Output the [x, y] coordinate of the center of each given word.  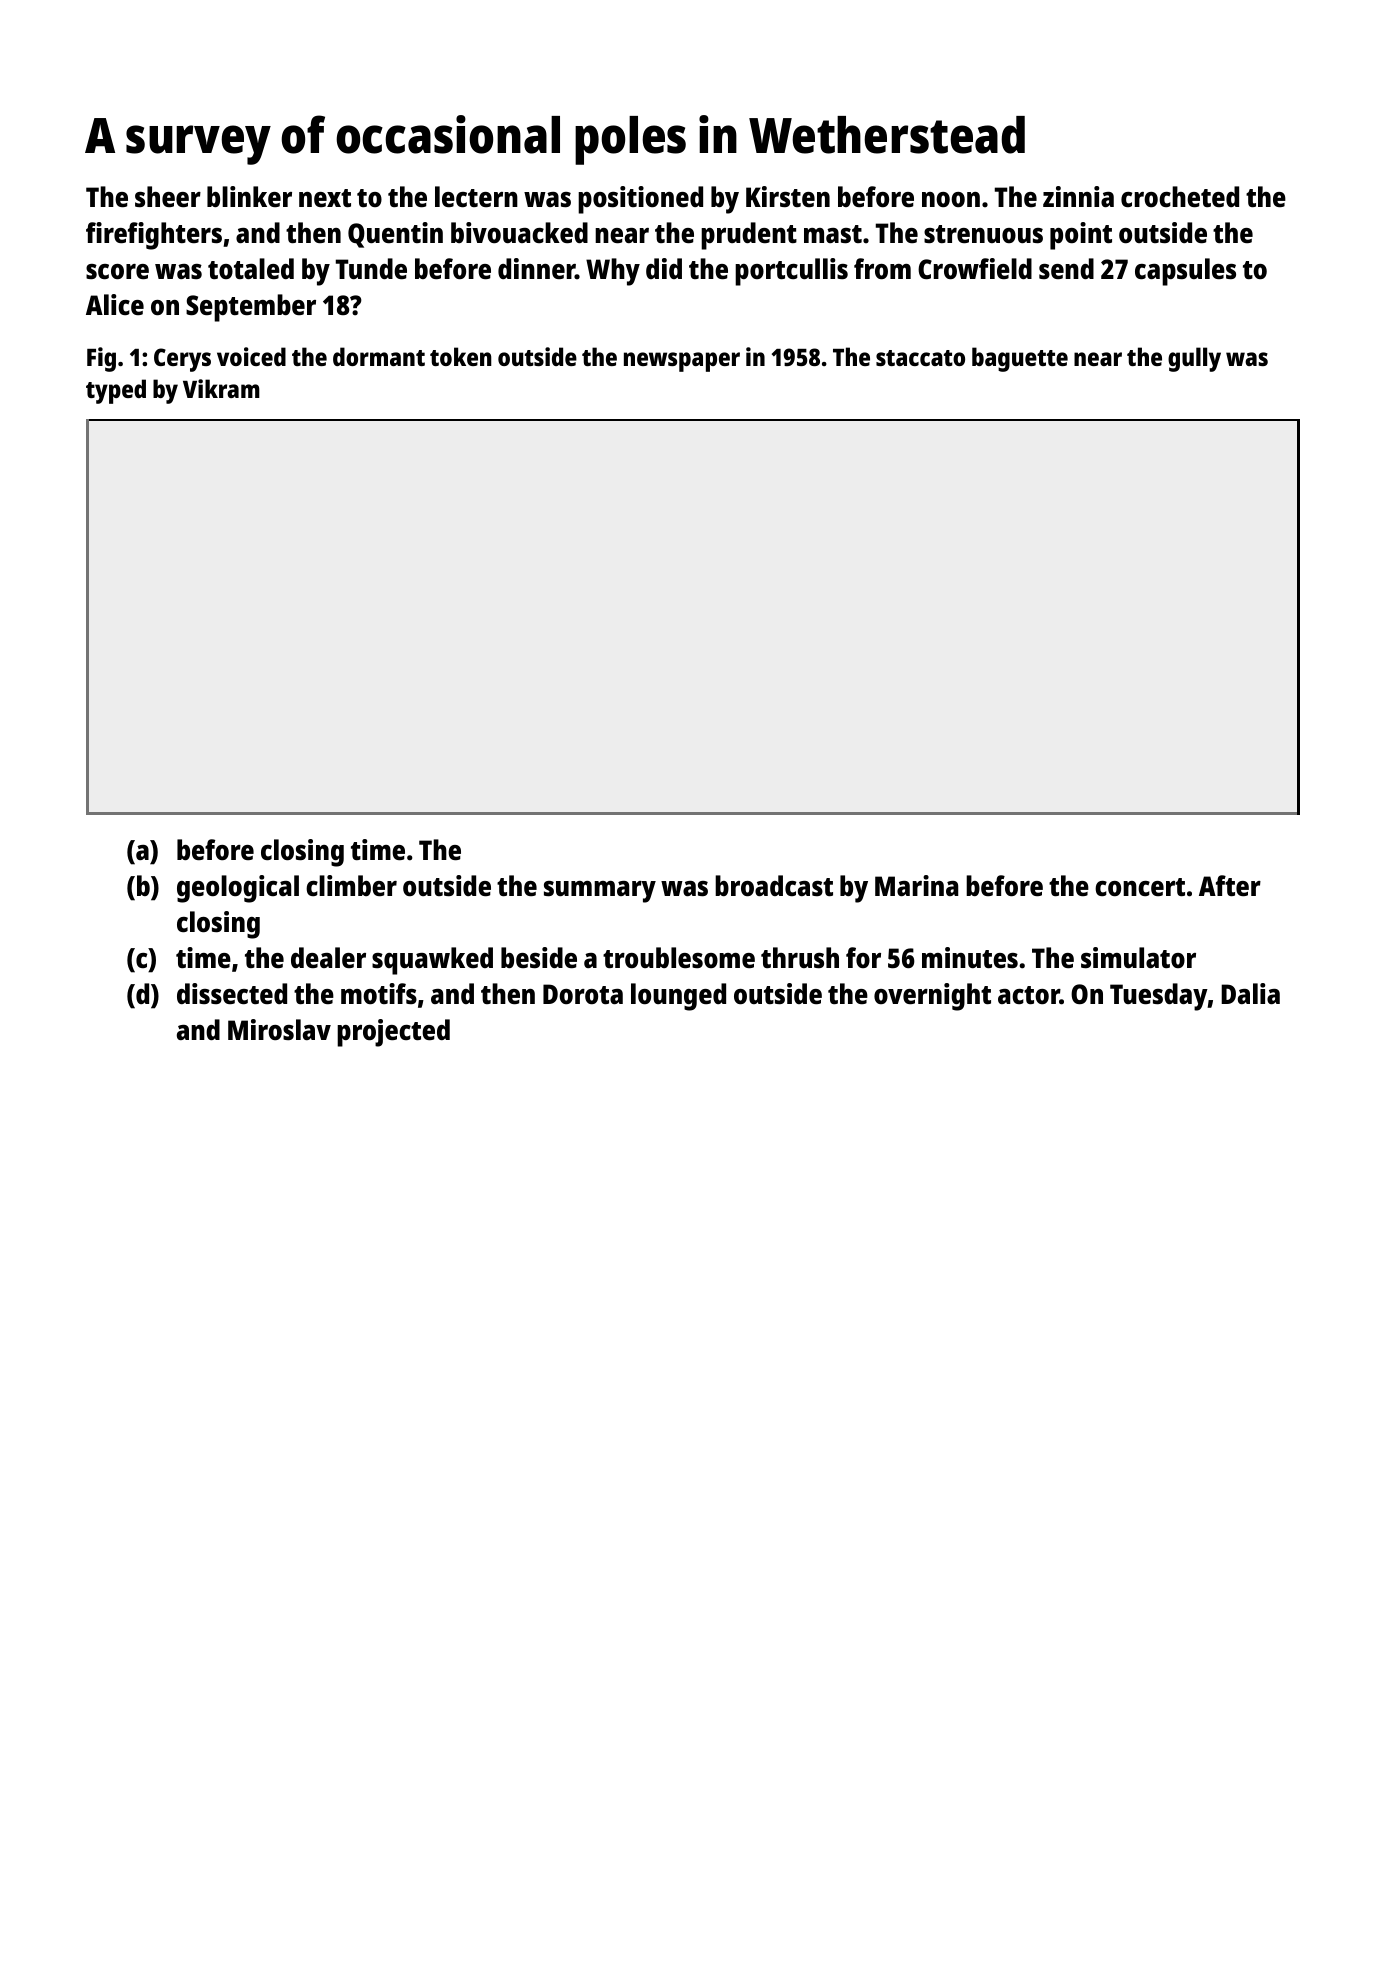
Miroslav [279, 1029]
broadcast [774, 886]
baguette [1020, 359]
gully [1194, 359]
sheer [168, 196]
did [664, 268]
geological [238, 889]
